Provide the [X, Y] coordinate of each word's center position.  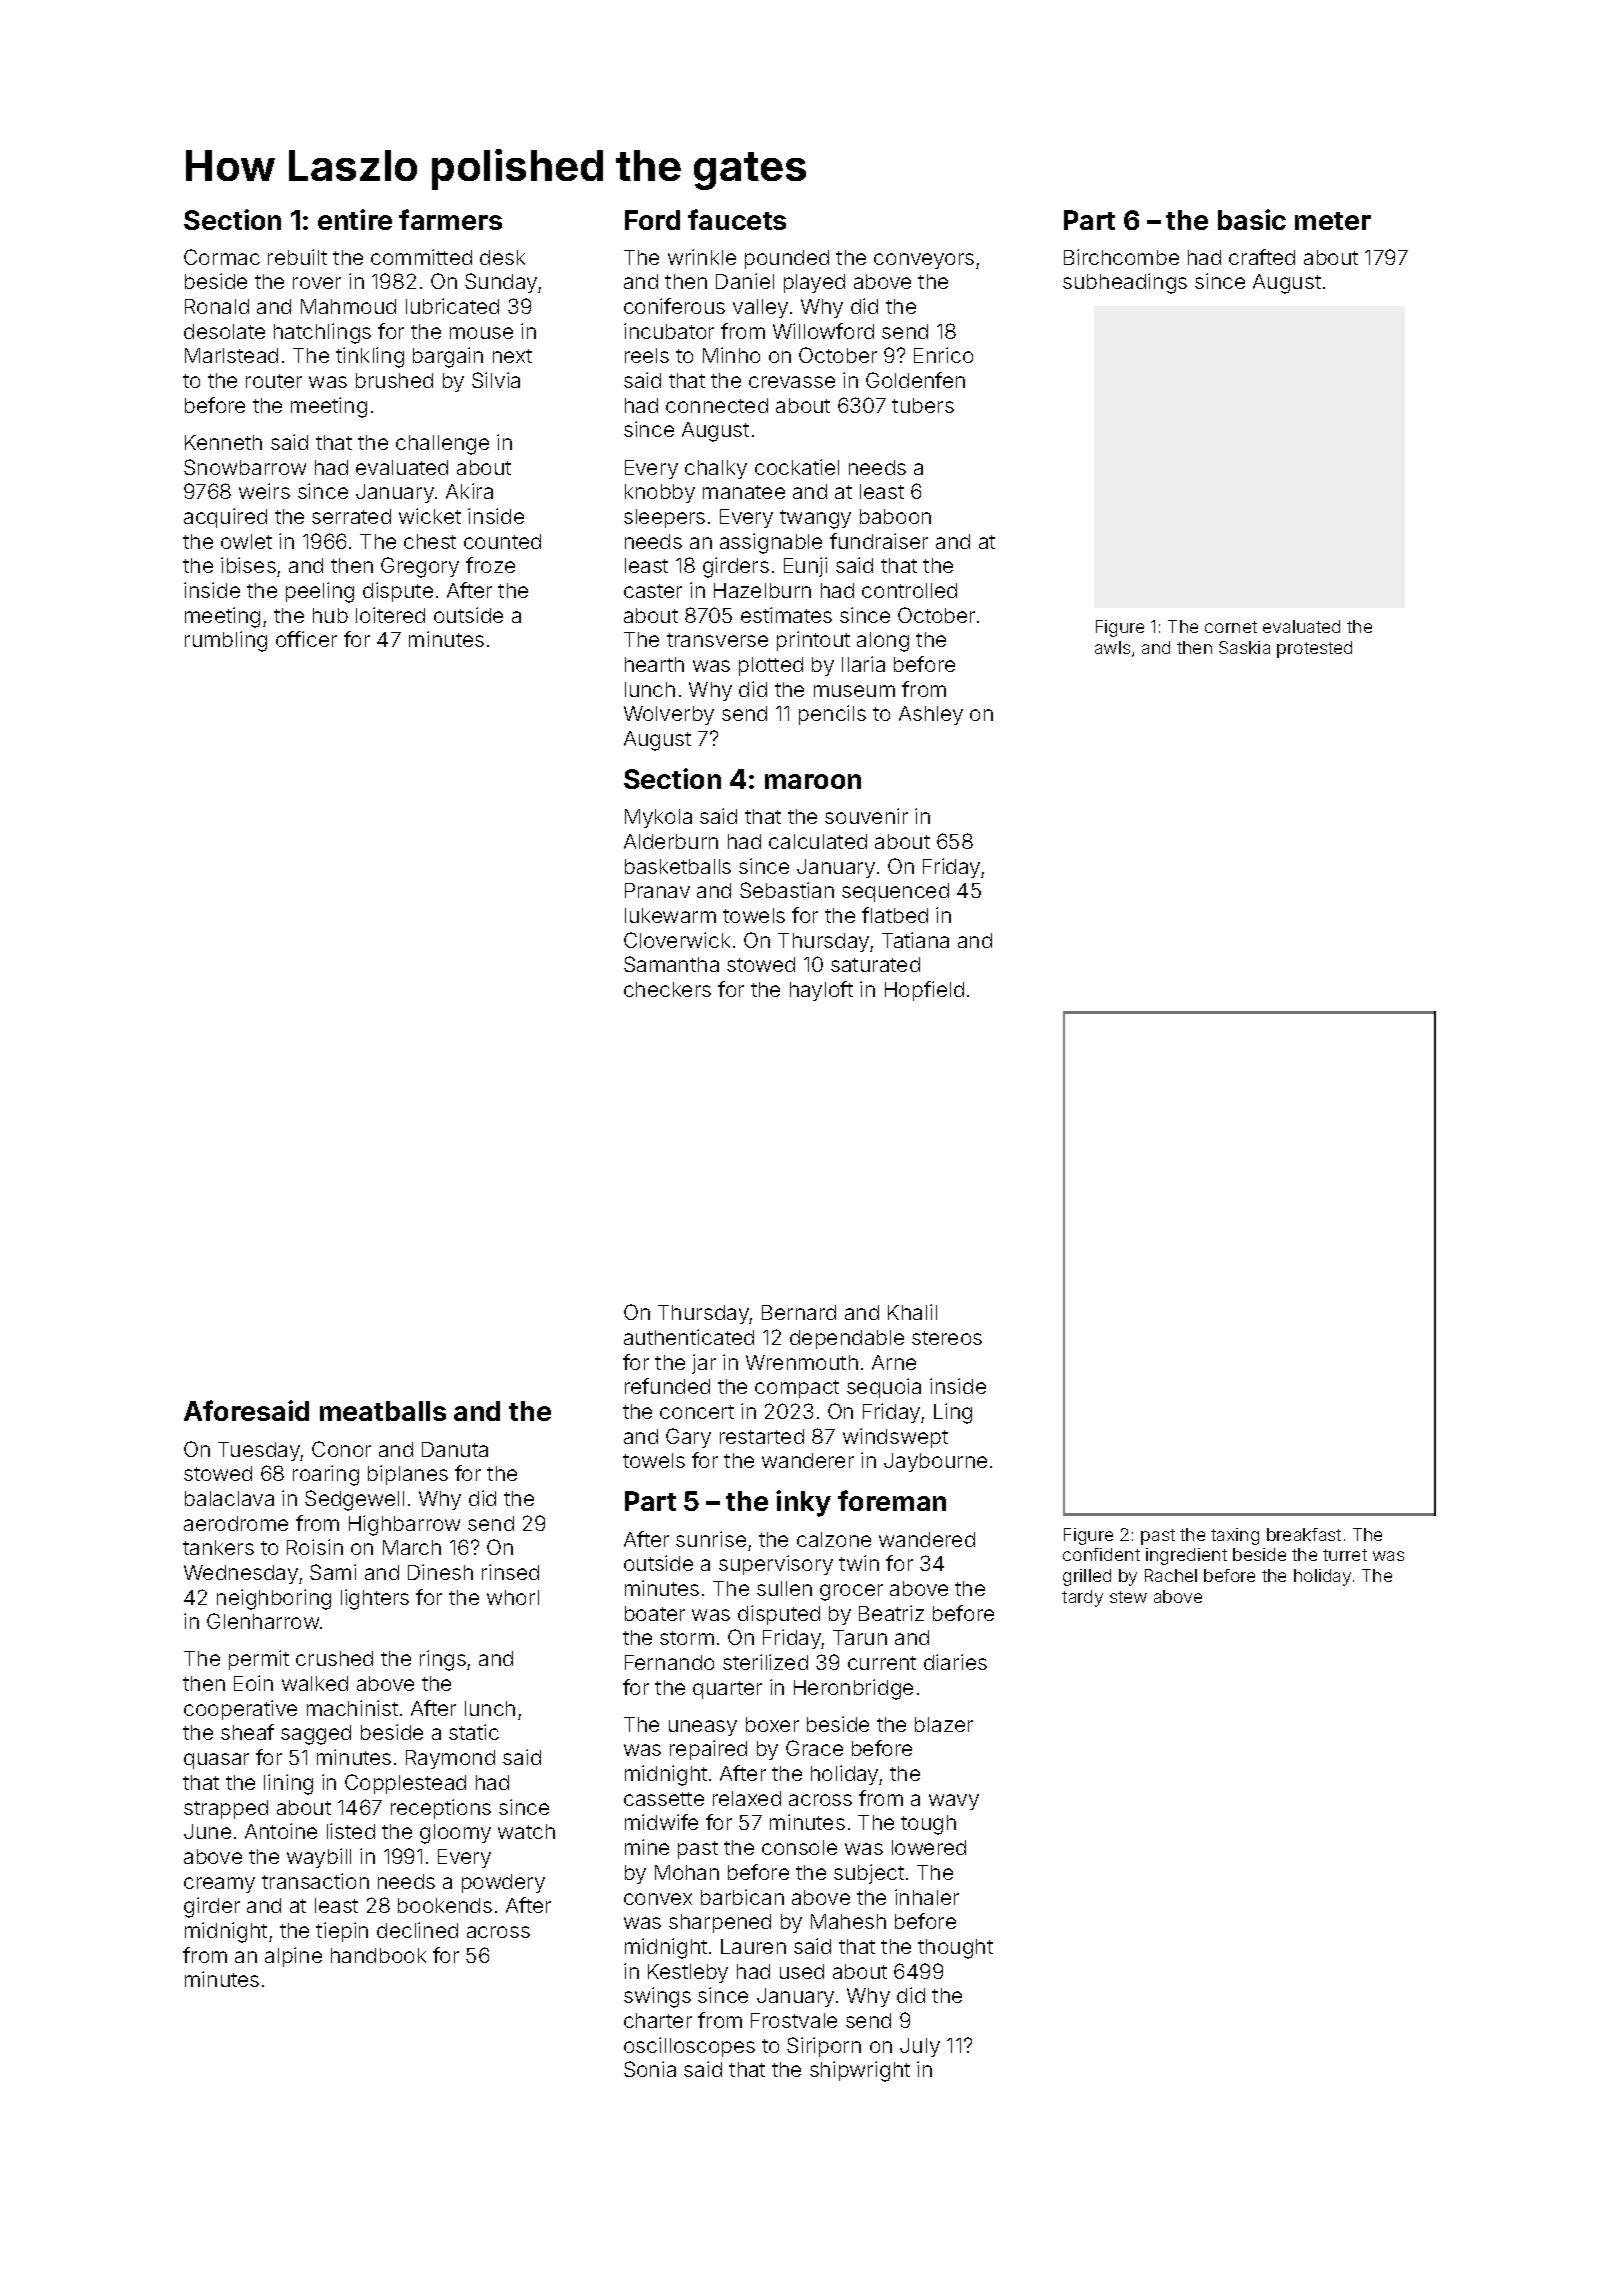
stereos [947, 1338]
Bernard [799, 1312]
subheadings [1125, 283]
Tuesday [259, 1451]
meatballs [383, 1411]
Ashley [931, 715]
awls [1112, 647]
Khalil [912, 1312]
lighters [375, 1599]
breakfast [1304, 1534]
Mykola [658, 818]
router [274, 381]
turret [1345, 1555]
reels [647, 355]
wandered [927, 1539]
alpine [293, 1957]
